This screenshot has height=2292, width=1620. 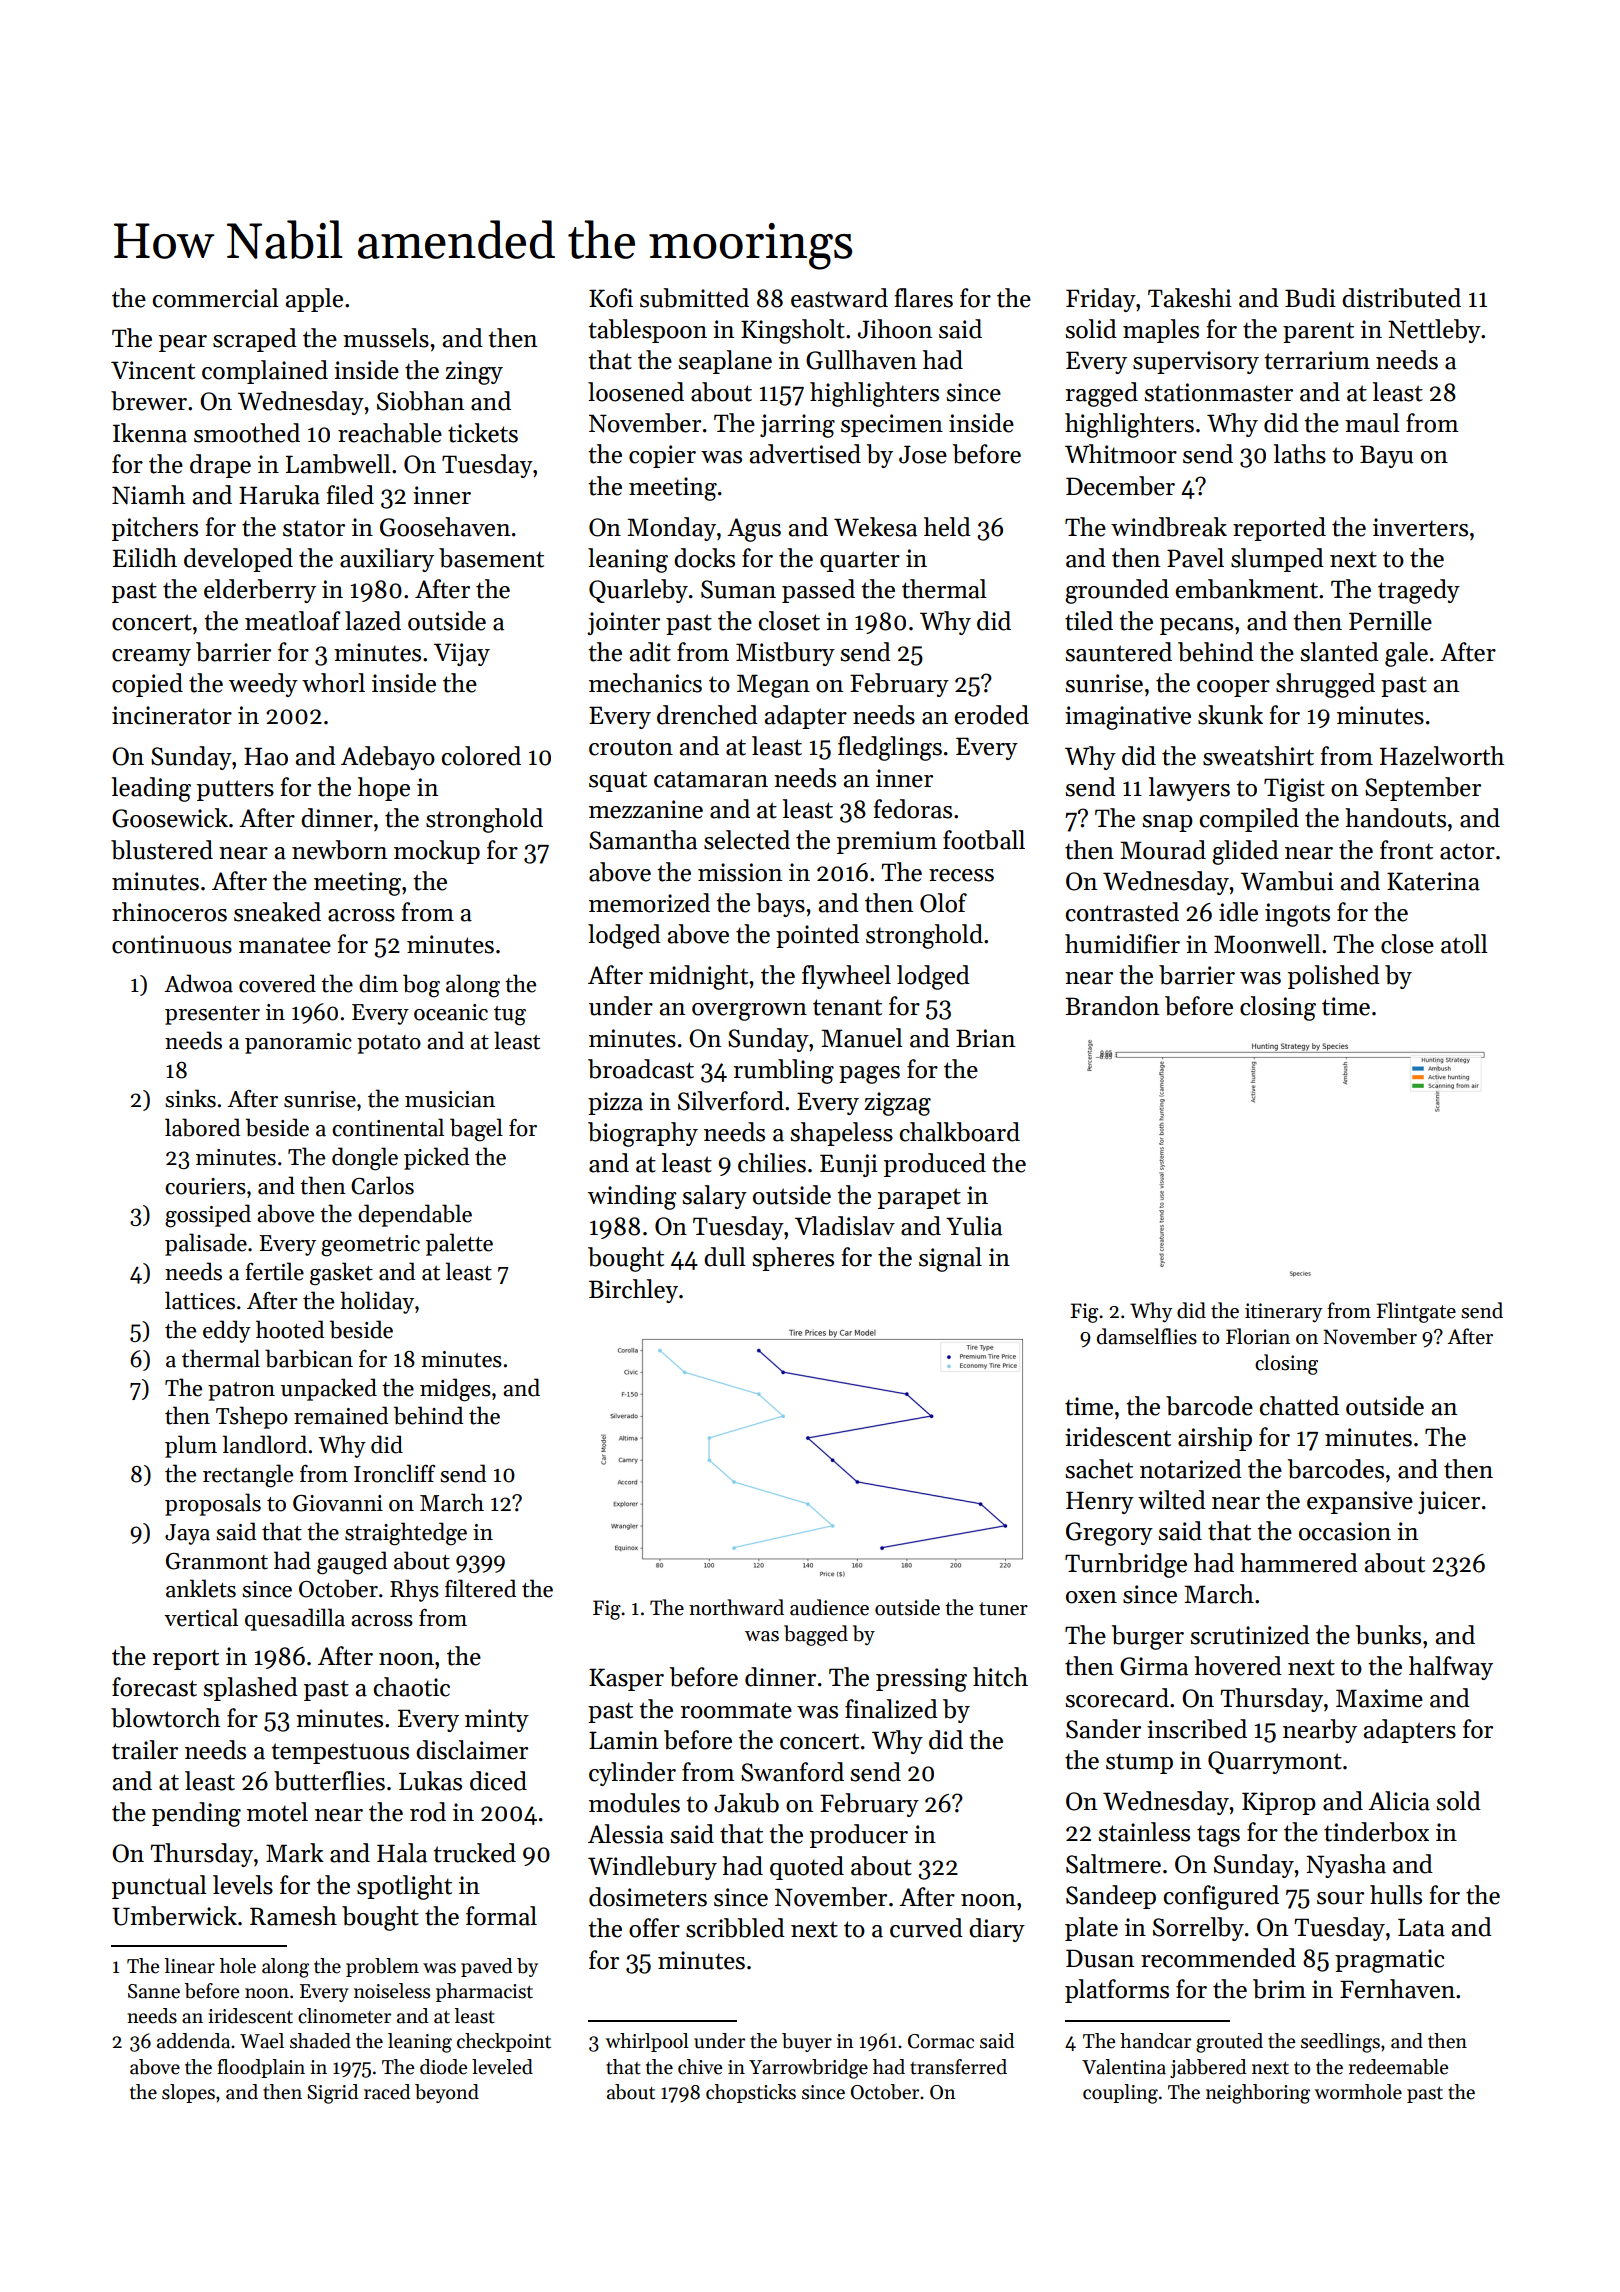 I want to click on Carlos, so click(x=382, y=1185).
